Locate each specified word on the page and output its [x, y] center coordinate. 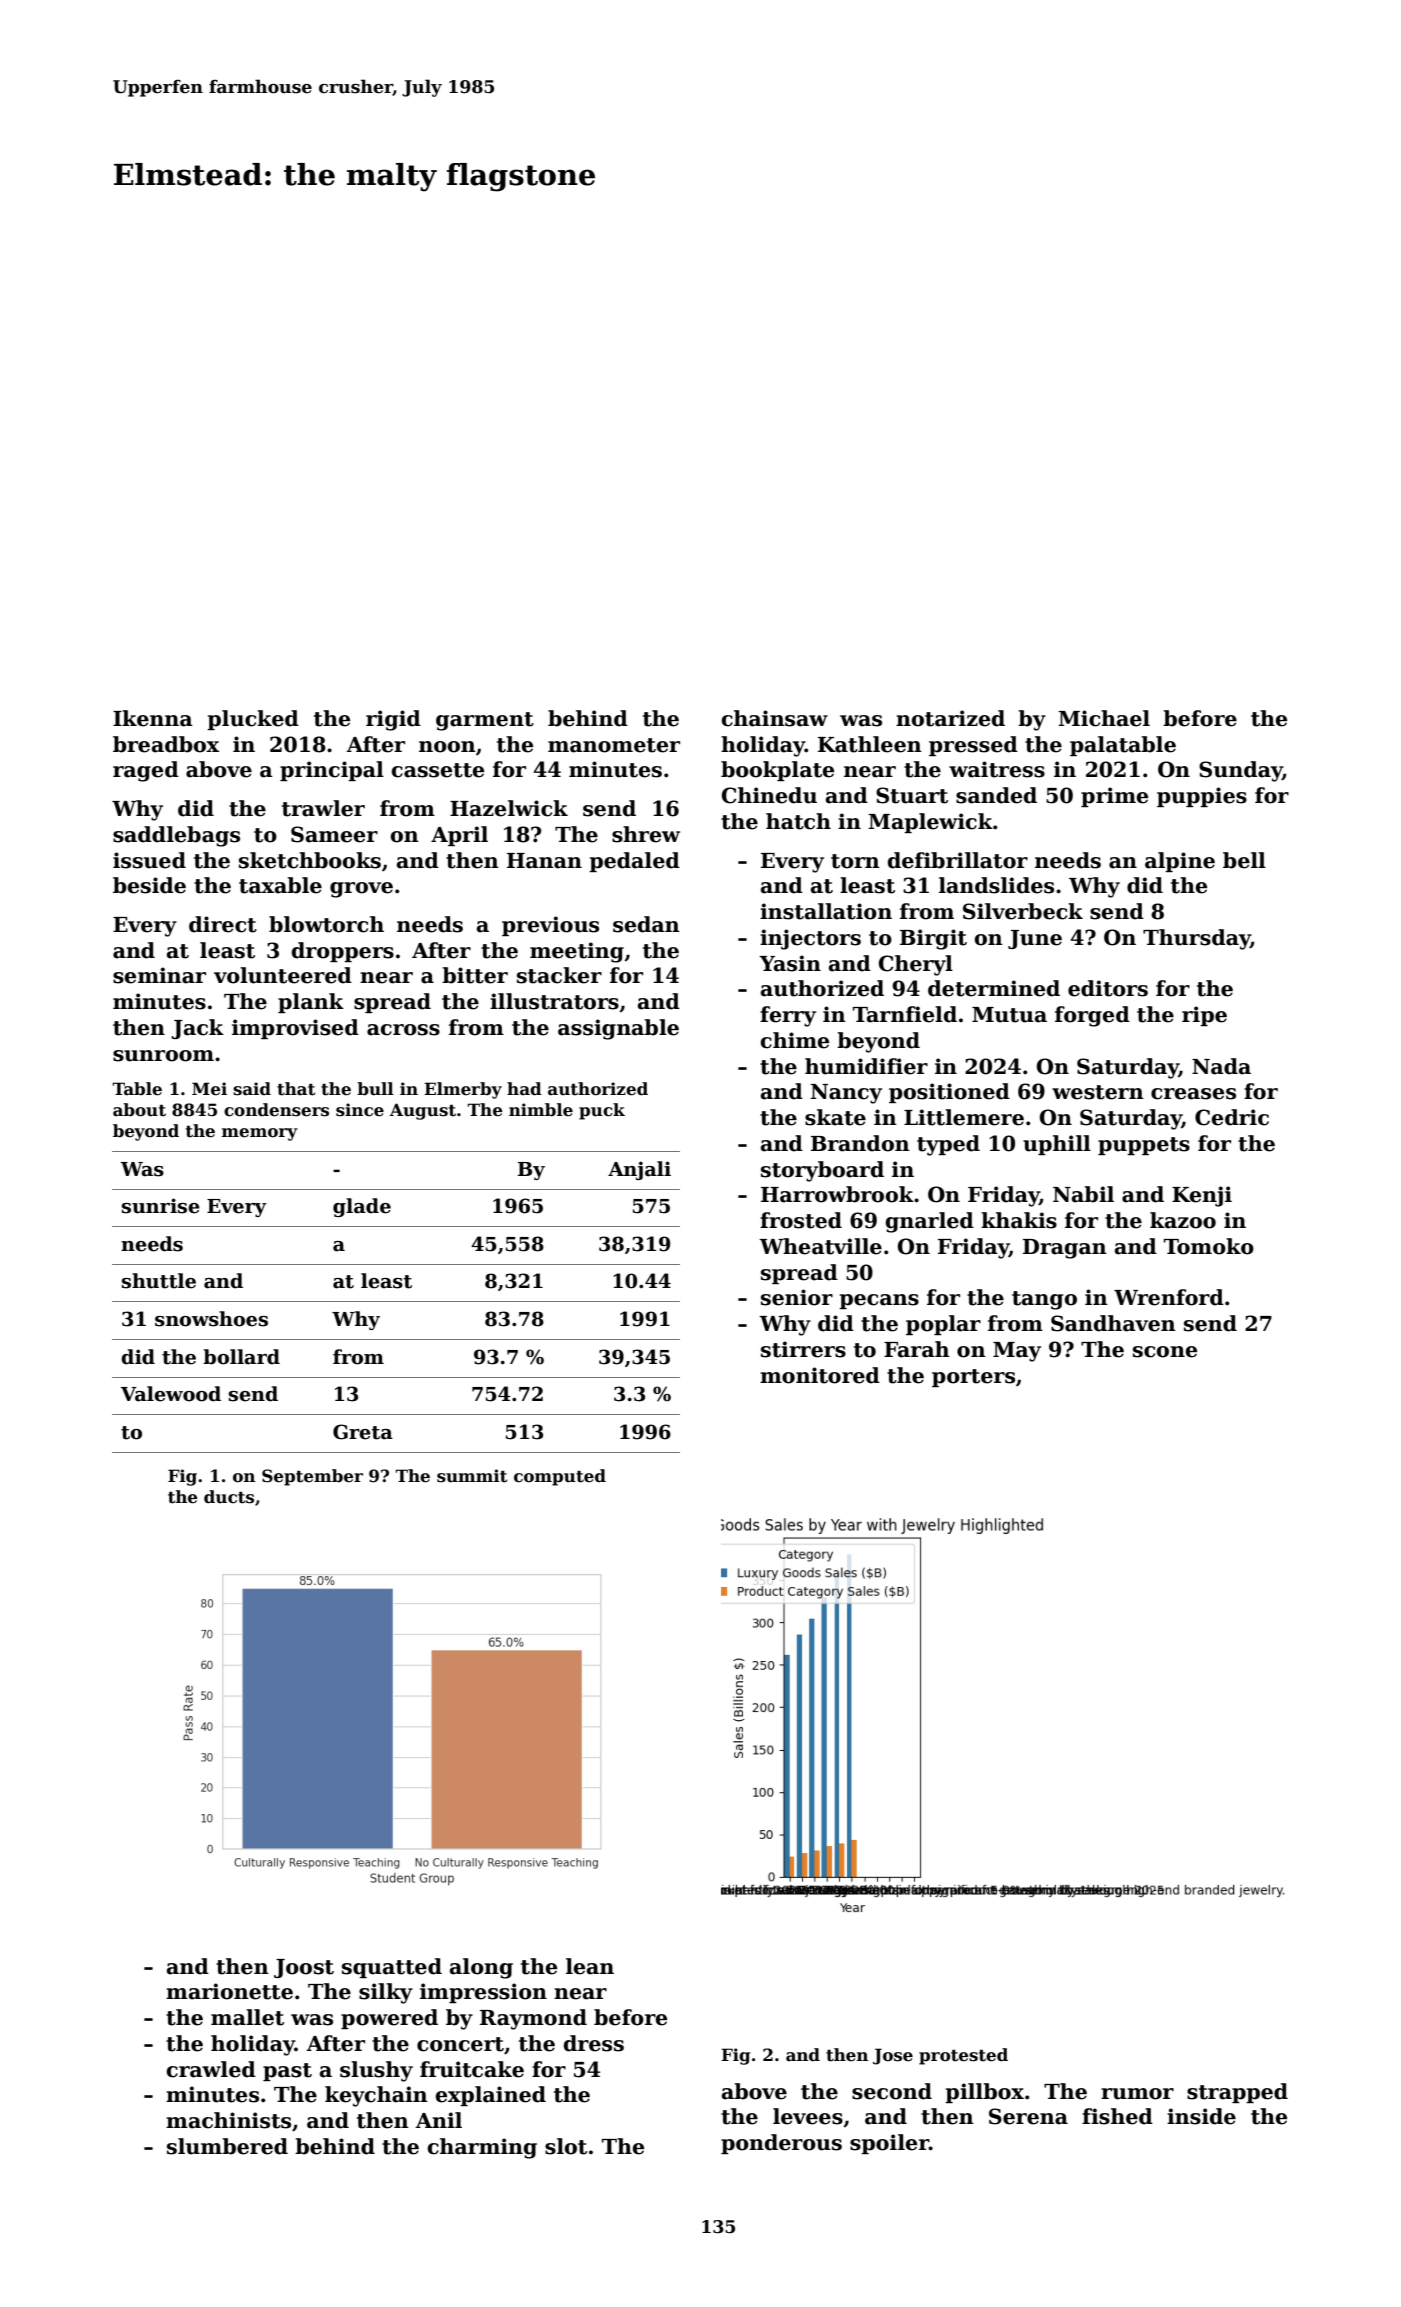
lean [590, 1966]
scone [1165, 1352]
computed [560, 1477]
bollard [241, 1357]
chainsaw [775, 718]
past [287, 2072]
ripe [1204, 1016]
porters [973, 1378]
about [139, 1110]
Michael [1104, 718]
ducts [229, 1497]
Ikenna [153, 718]
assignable [618, 1029]
